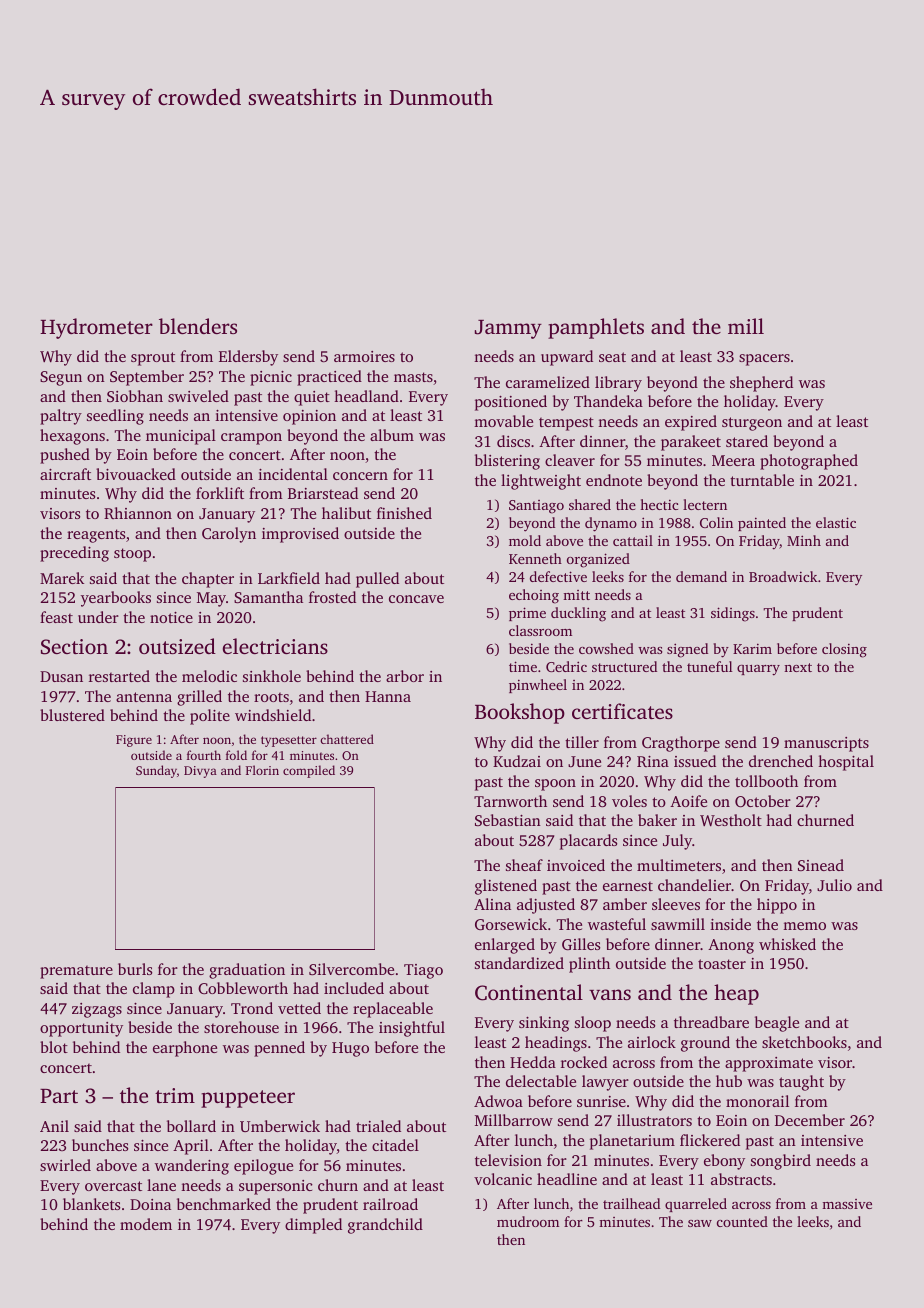 This image has height=1308, width=924. What do you see at coordinates (211, 599) in the image?
I see `May` at bounding box center [211, 599].
